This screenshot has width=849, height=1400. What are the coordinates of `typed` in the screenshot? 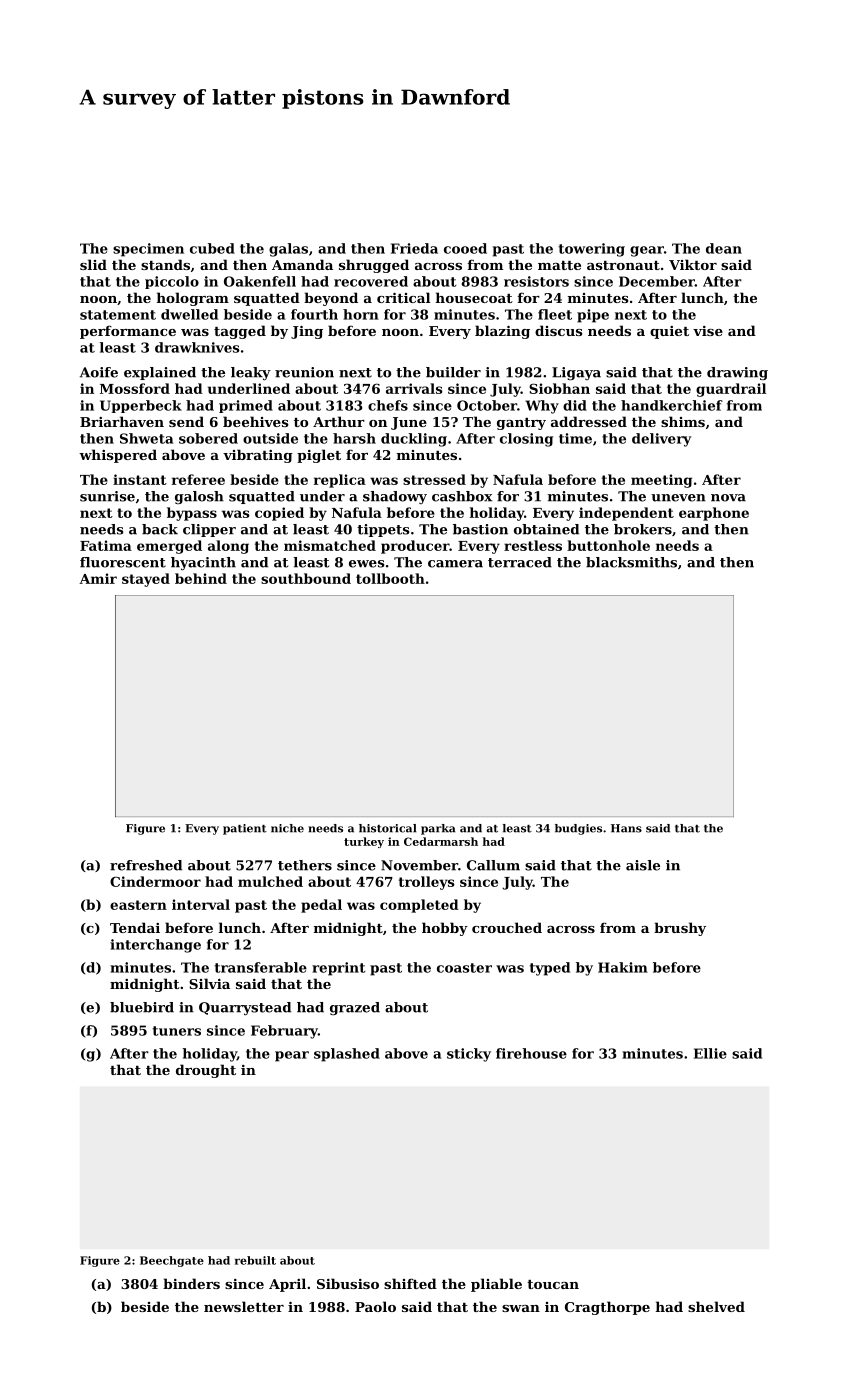 It's located at (550, 969).
